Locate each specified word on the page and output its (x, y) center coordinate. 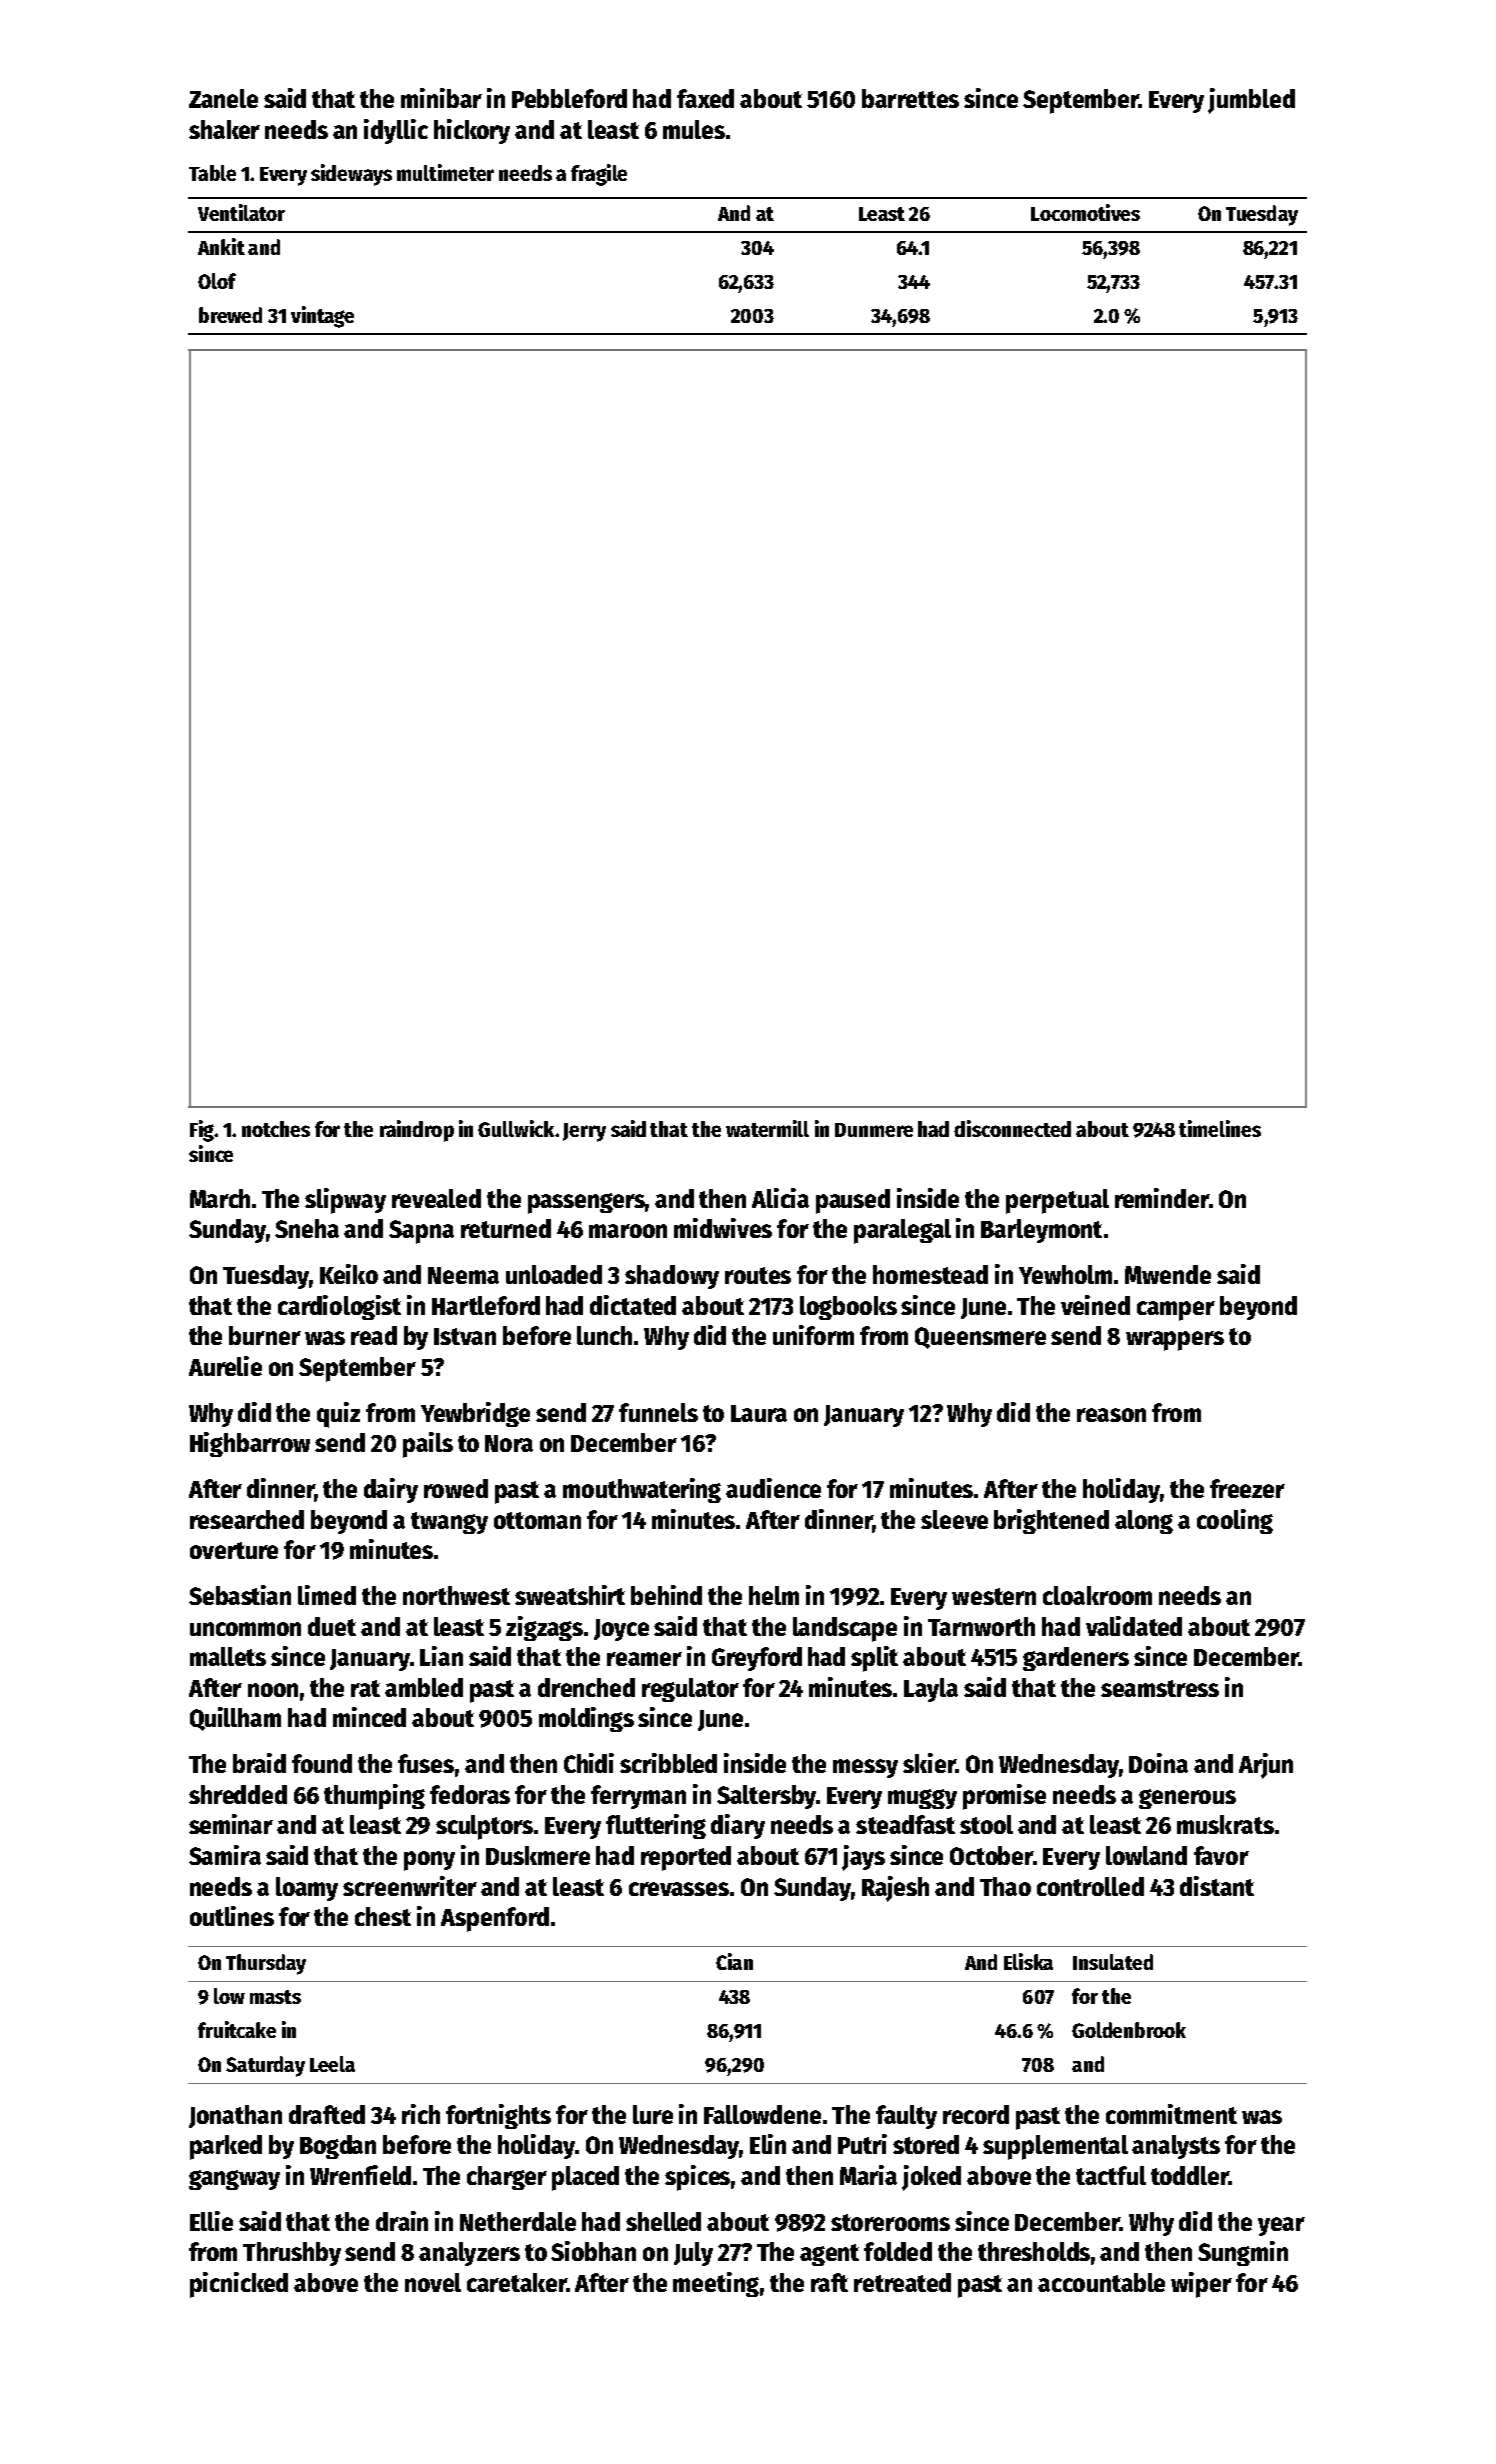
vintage (322, 317)
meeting (716, 2284)
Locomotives (1085, 212)
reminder (1162, 1198)
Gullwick (516, 1128)
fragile (599, 175)
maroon (628, 1231)
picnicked (239, 2285)
